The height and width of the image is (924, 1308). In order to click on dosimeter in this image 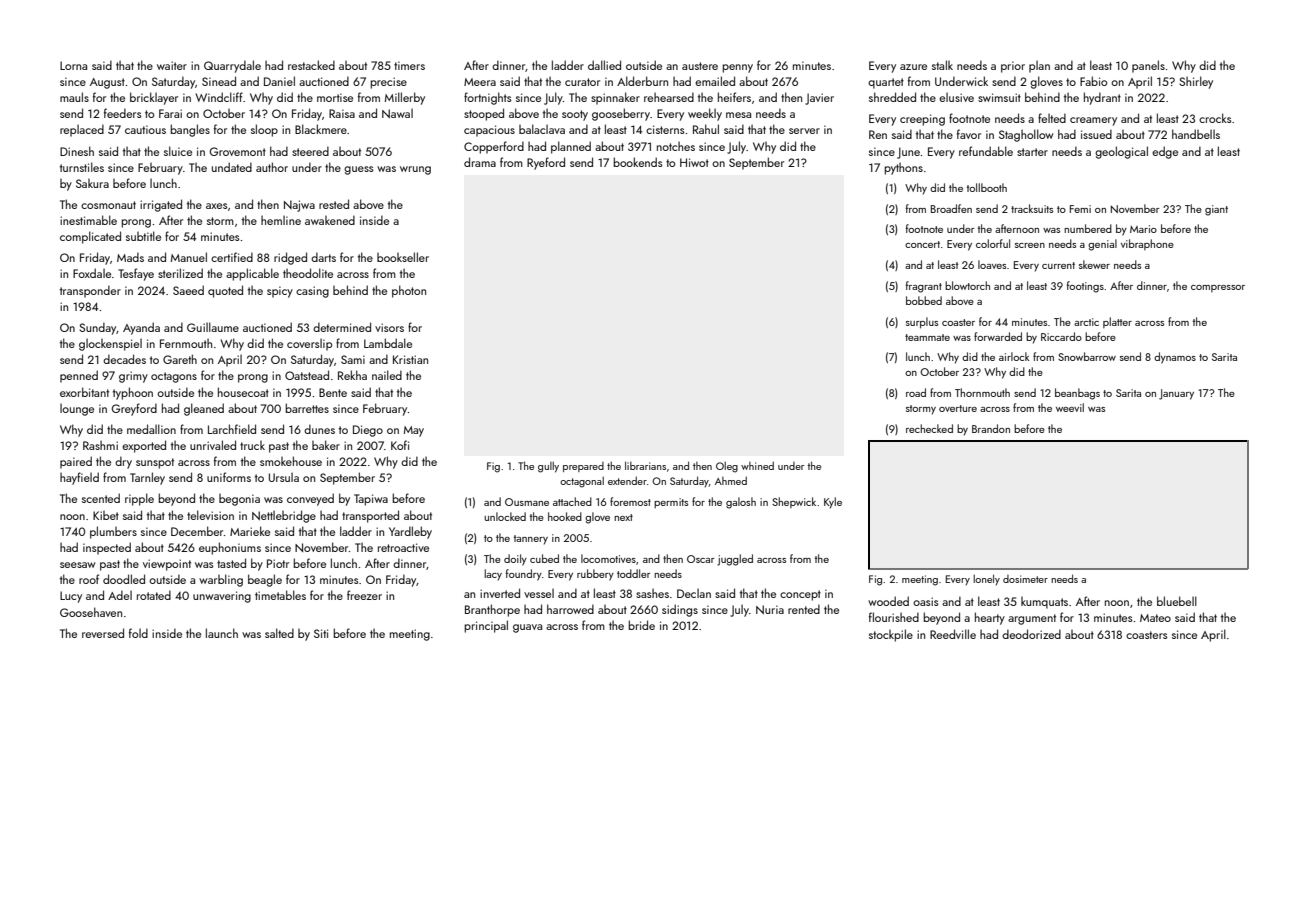, I will do `click(1025, 579)`.
